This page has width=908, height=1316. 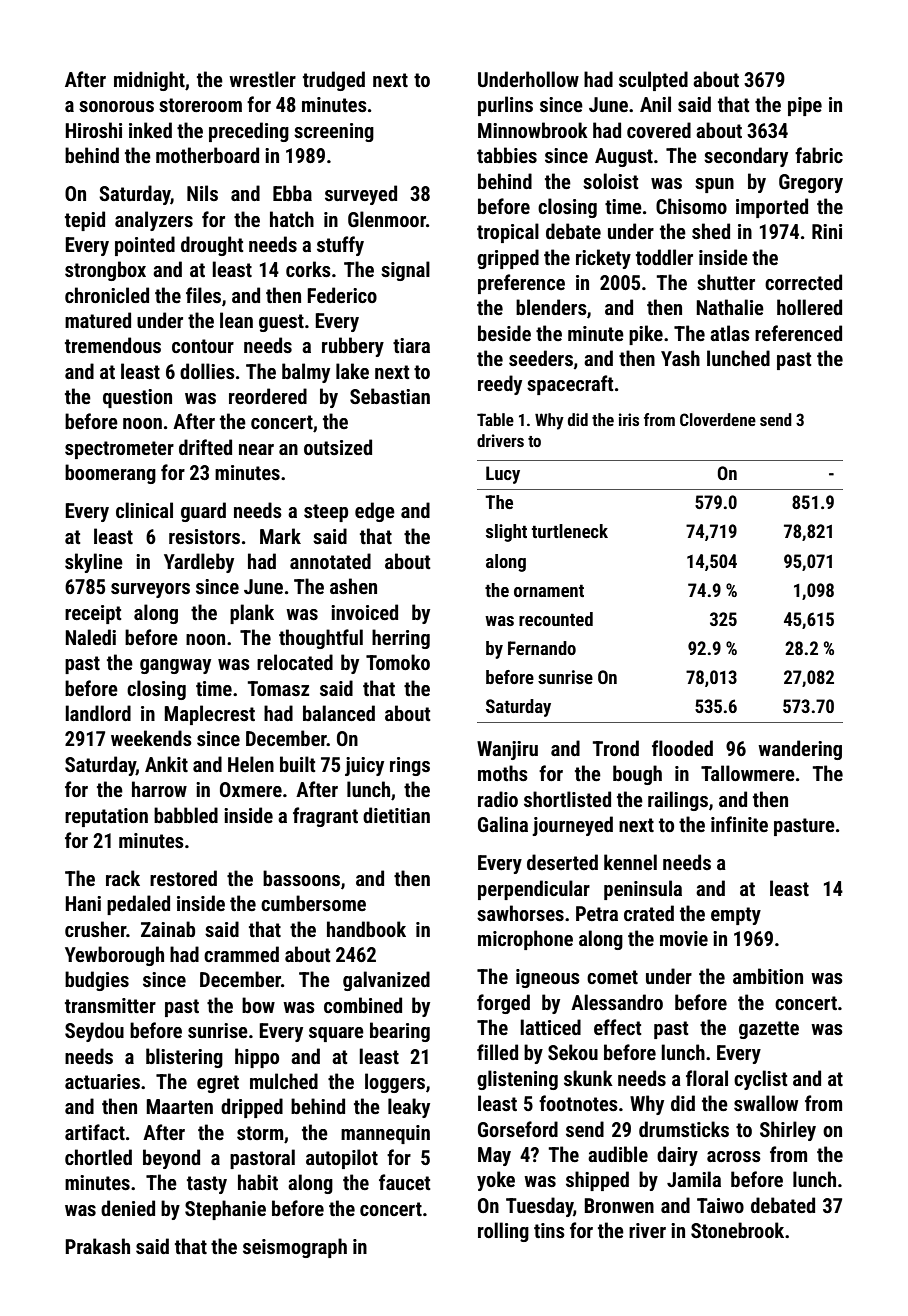 I want to click on infinite, so click(x=739, y=824).
